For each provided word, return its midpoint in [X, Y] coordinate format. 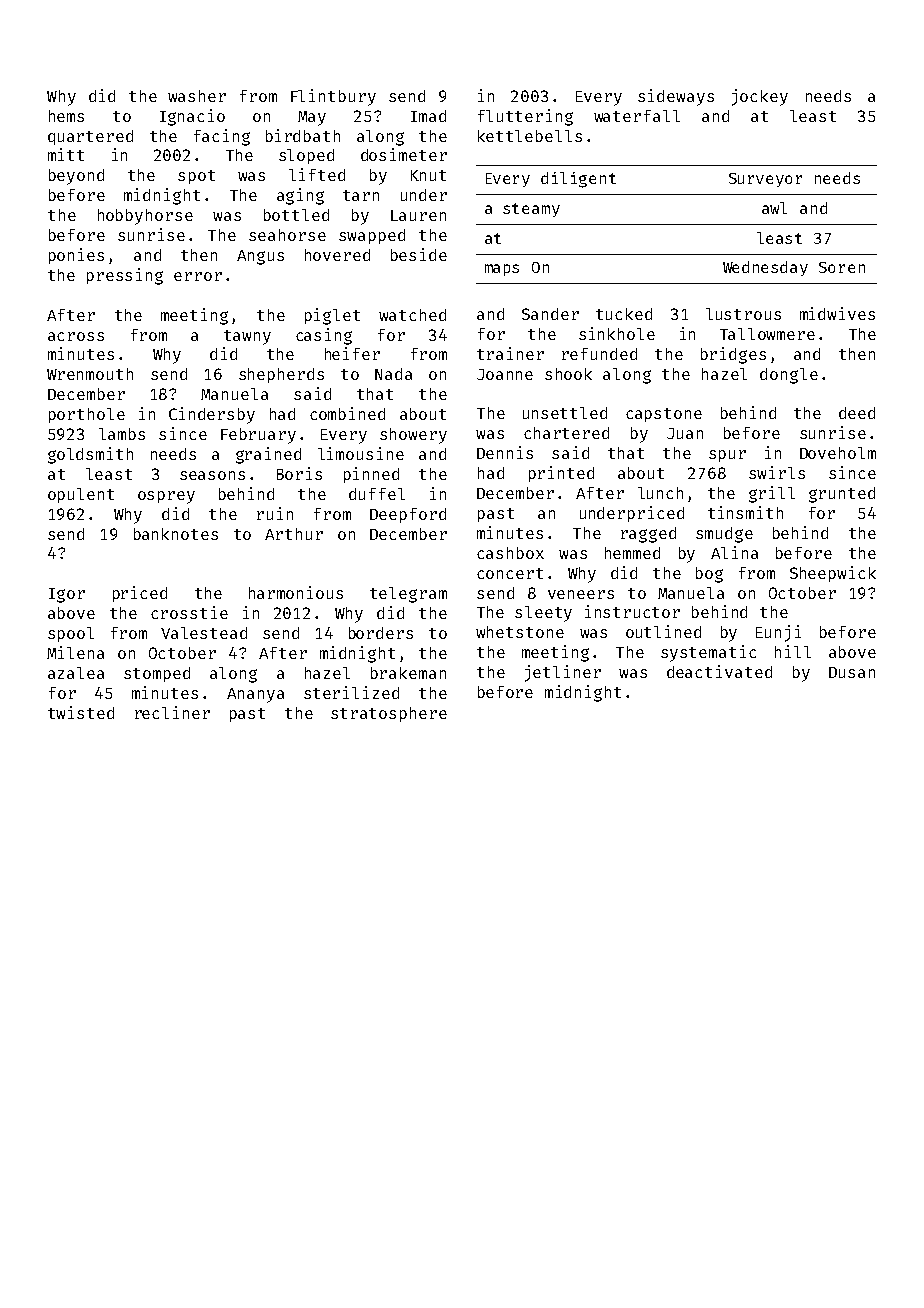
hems [66, 116]
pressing [125, 276]
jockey [760, 97]
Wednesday [765, 268]
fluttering [525, 117]
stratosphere [389, 714]
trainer [510, 353]
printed [561, 474]
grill [772, 494]
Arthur [294, 534]
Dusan [852, 672]
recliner [172, 712]
